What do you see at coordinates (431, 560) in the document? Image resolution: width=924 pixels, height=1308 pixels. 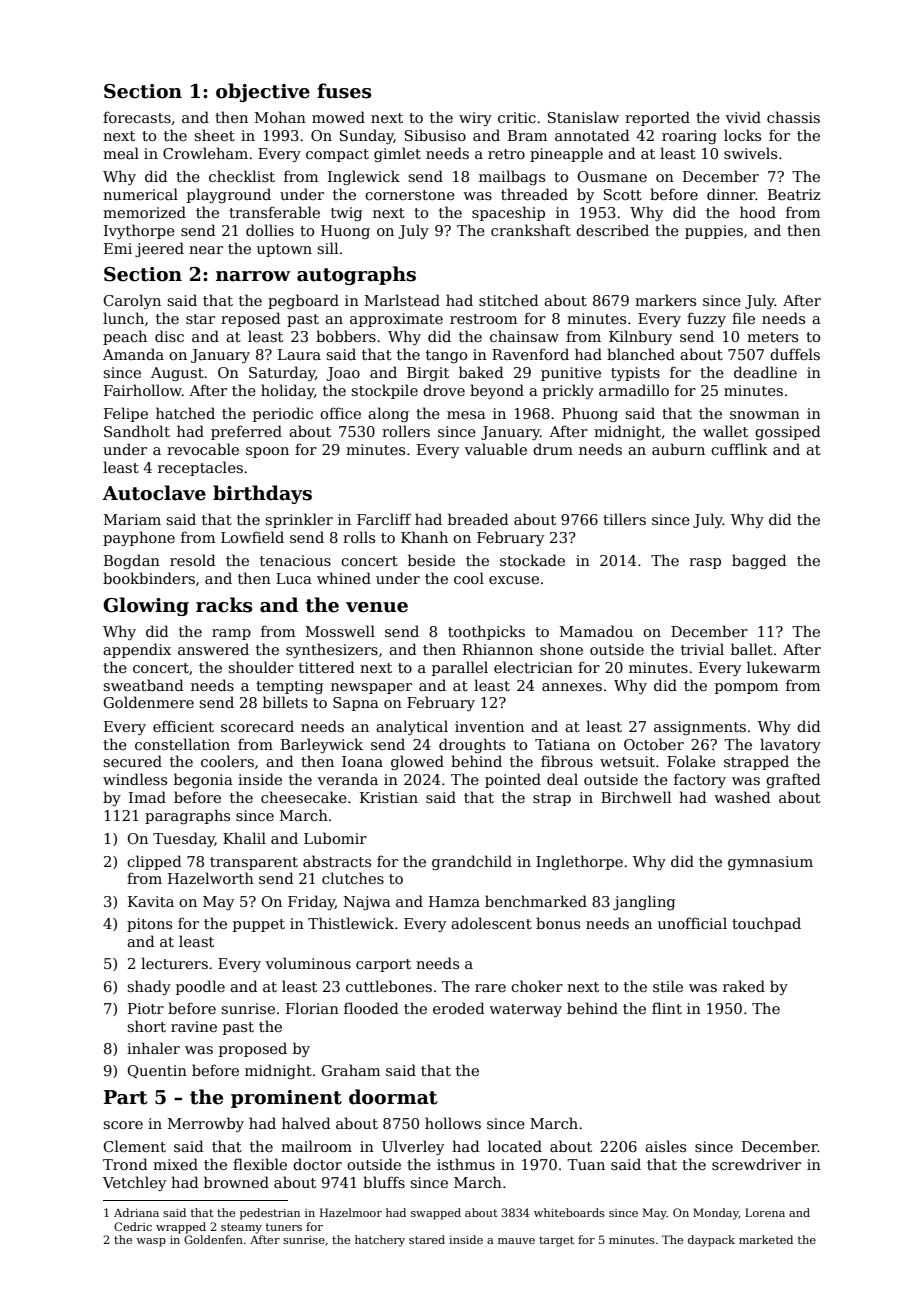 I see `beside` at bounding box center [431, 560].
